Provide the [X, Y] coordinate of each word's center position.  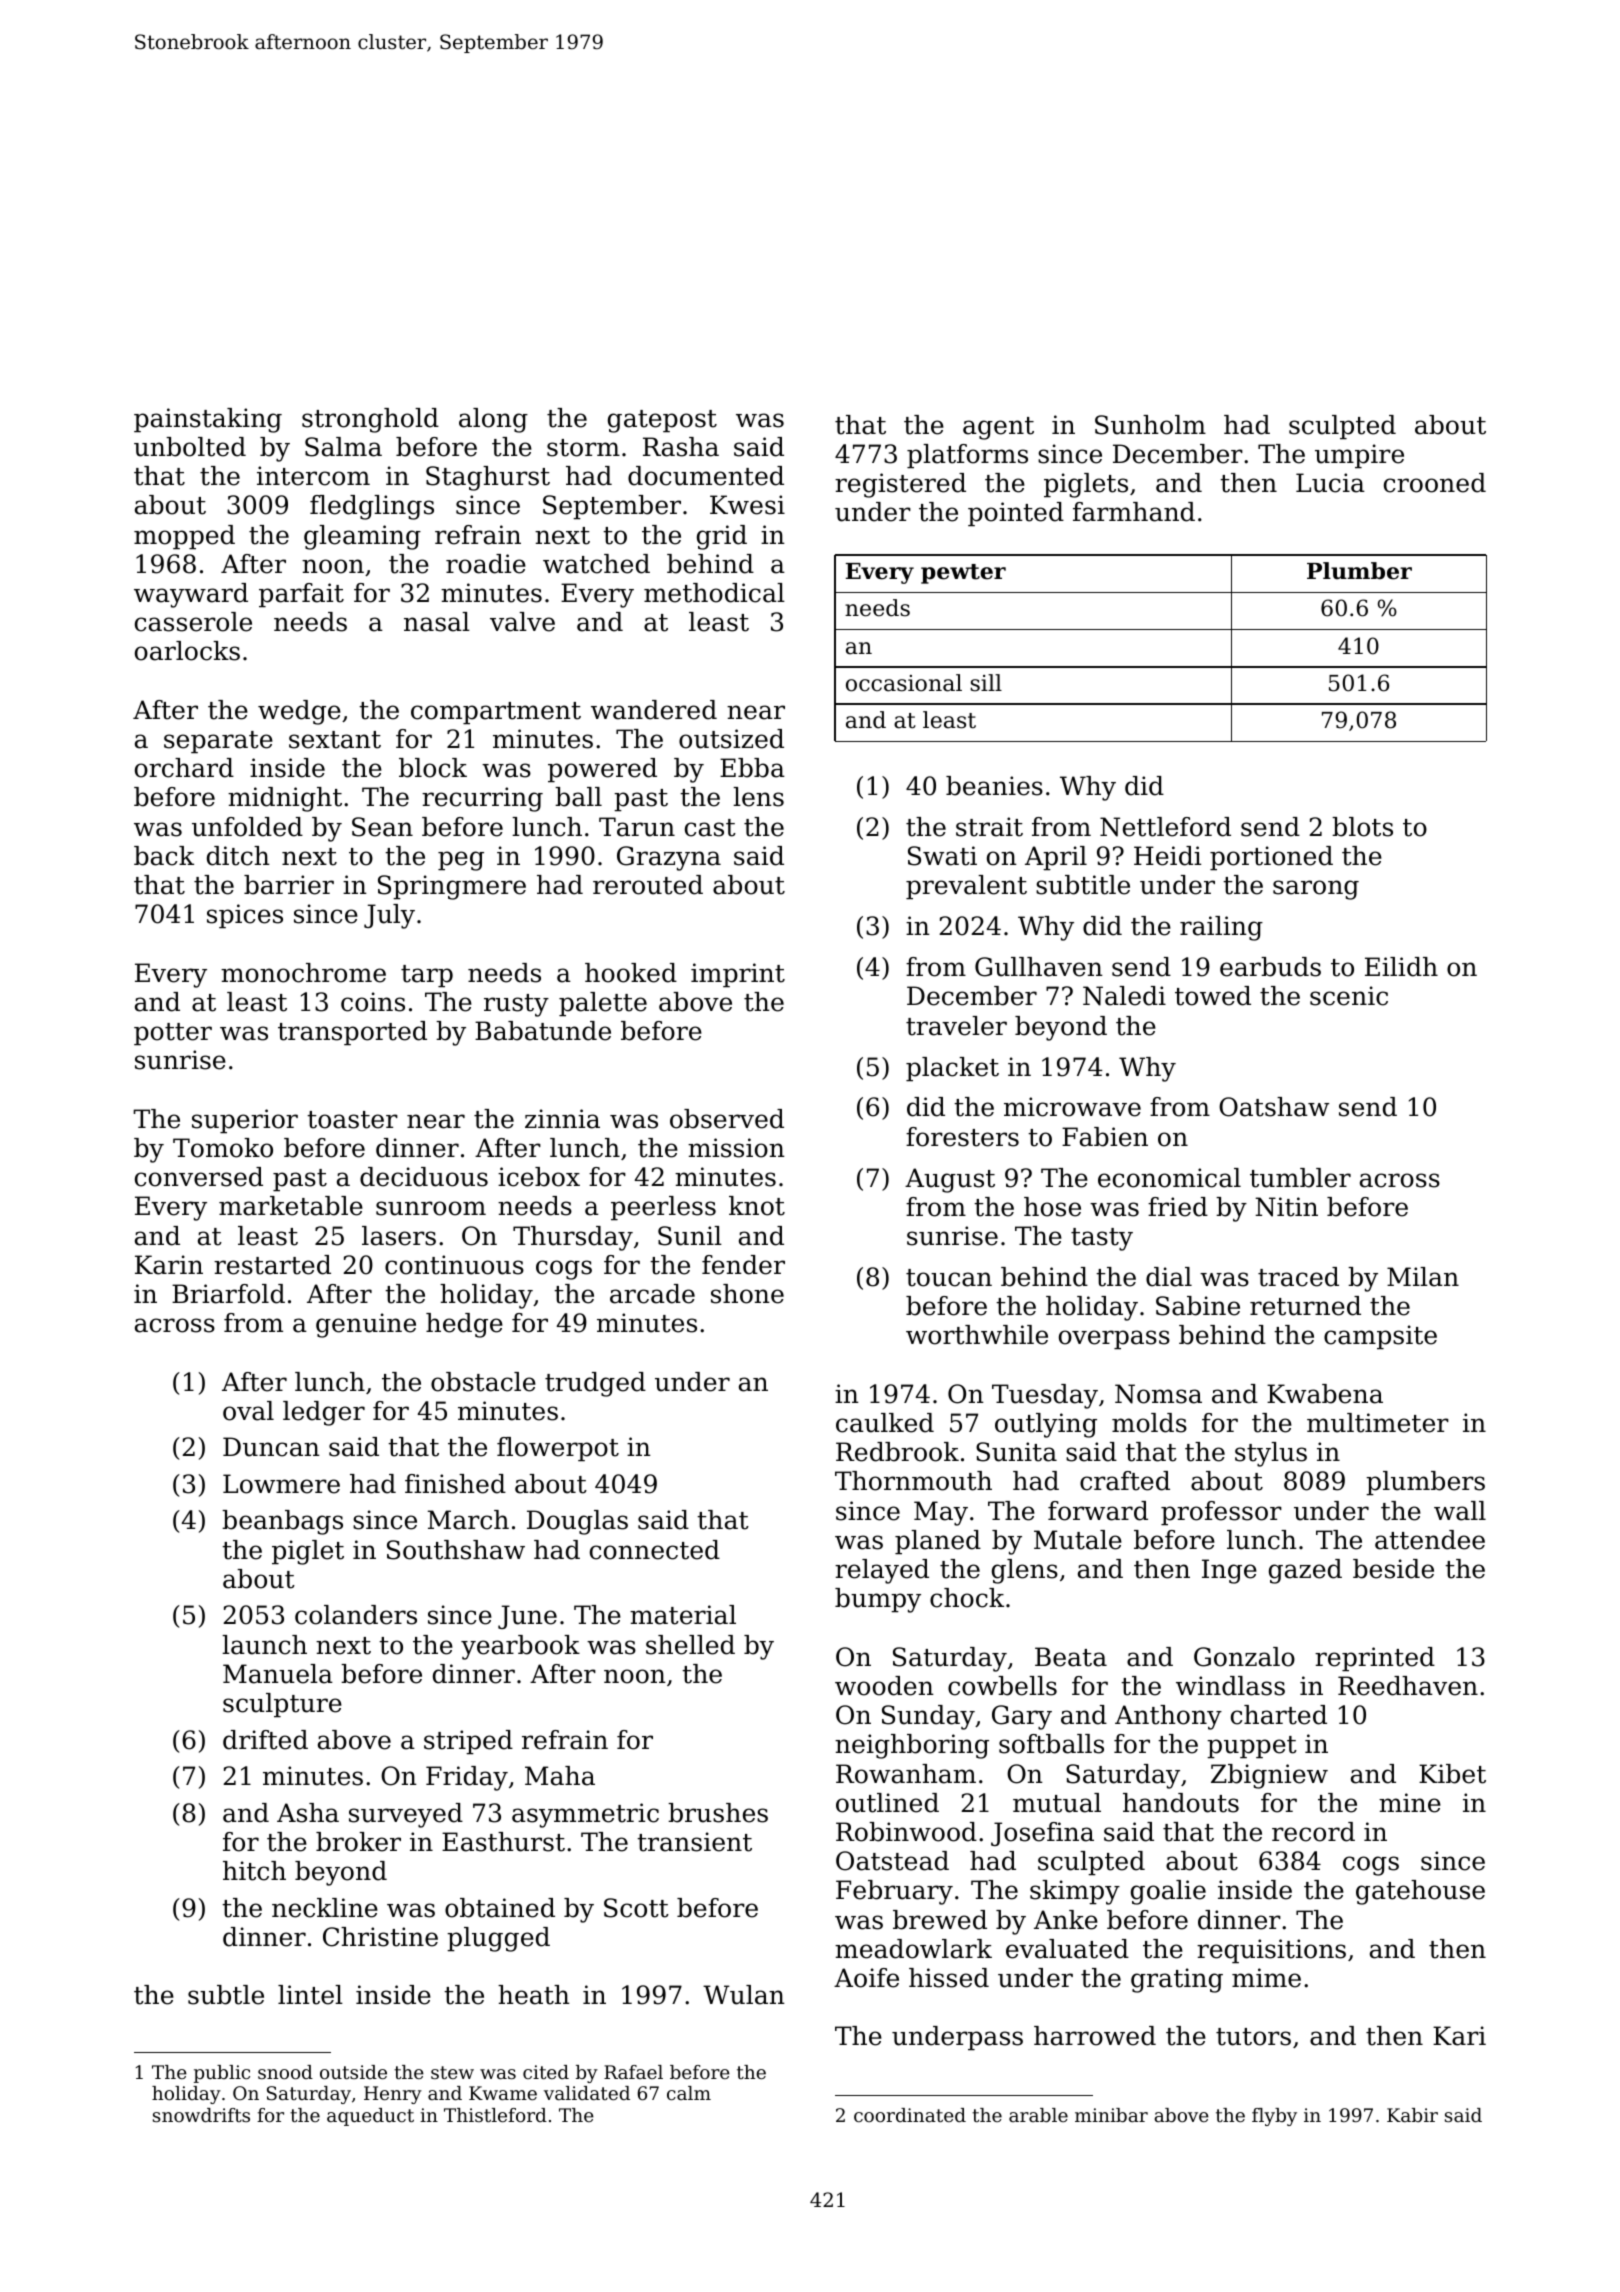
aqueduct [370, 2117]
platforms [967, 456]
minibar [1111, 2115]
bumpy [878, 1600]
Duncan [271, 1447]
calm [689, 2093]
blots [1362, 827]
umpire [1359, 456]
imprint [738, 975]
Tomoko [223, 1148]
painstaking [208, 420]
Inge [1229, 1571]
